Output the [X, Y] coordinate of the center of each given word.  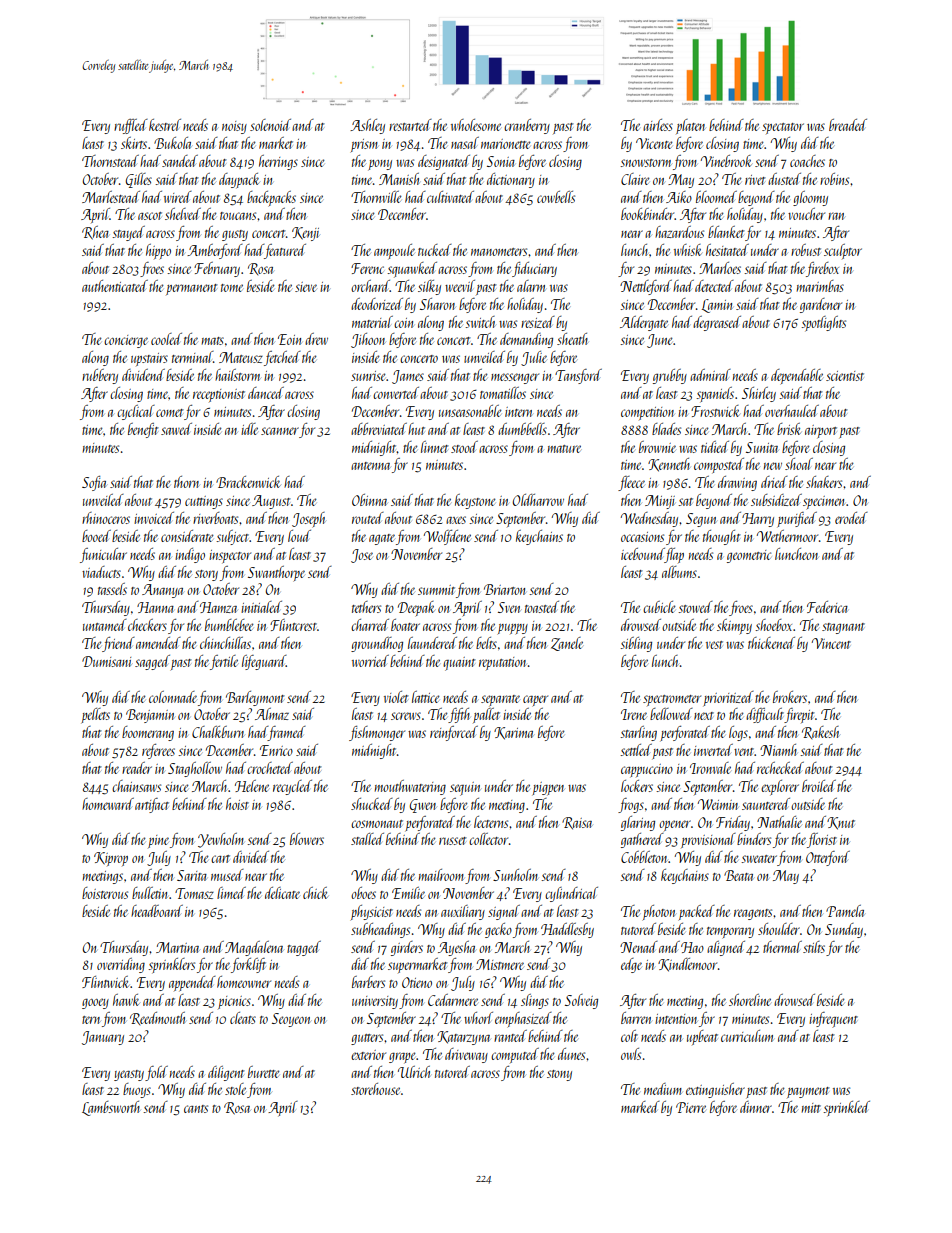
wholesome [476, 125]
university [375, 1002]
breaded [848, 125]
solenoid [270, 125]
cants [196, 1109]
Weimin [718, 804]
